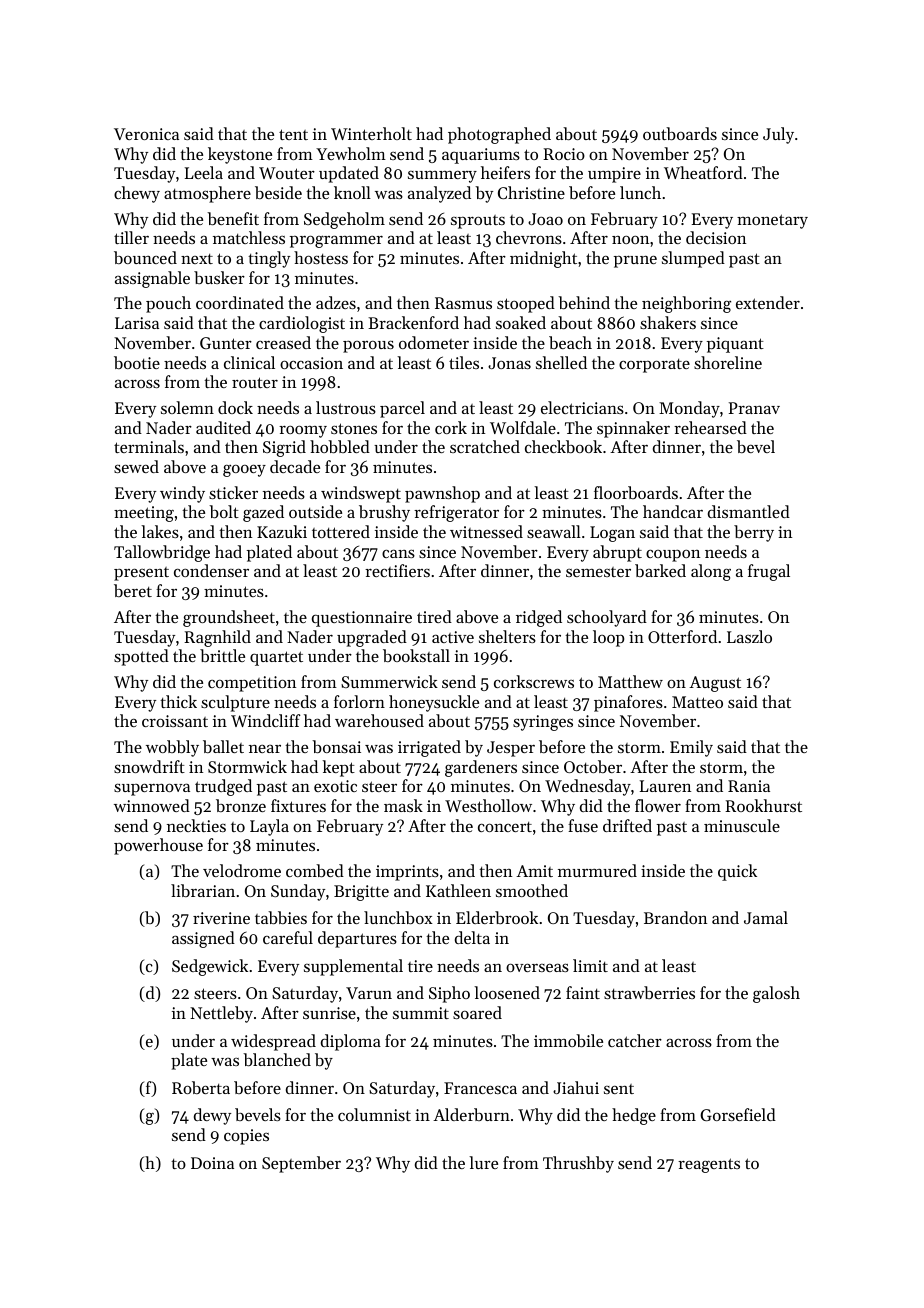 The image size is (924, 1308). What do you see at coordinates (407, 873) in the page?
I see `imprints` at bounding box center [407, 873].
